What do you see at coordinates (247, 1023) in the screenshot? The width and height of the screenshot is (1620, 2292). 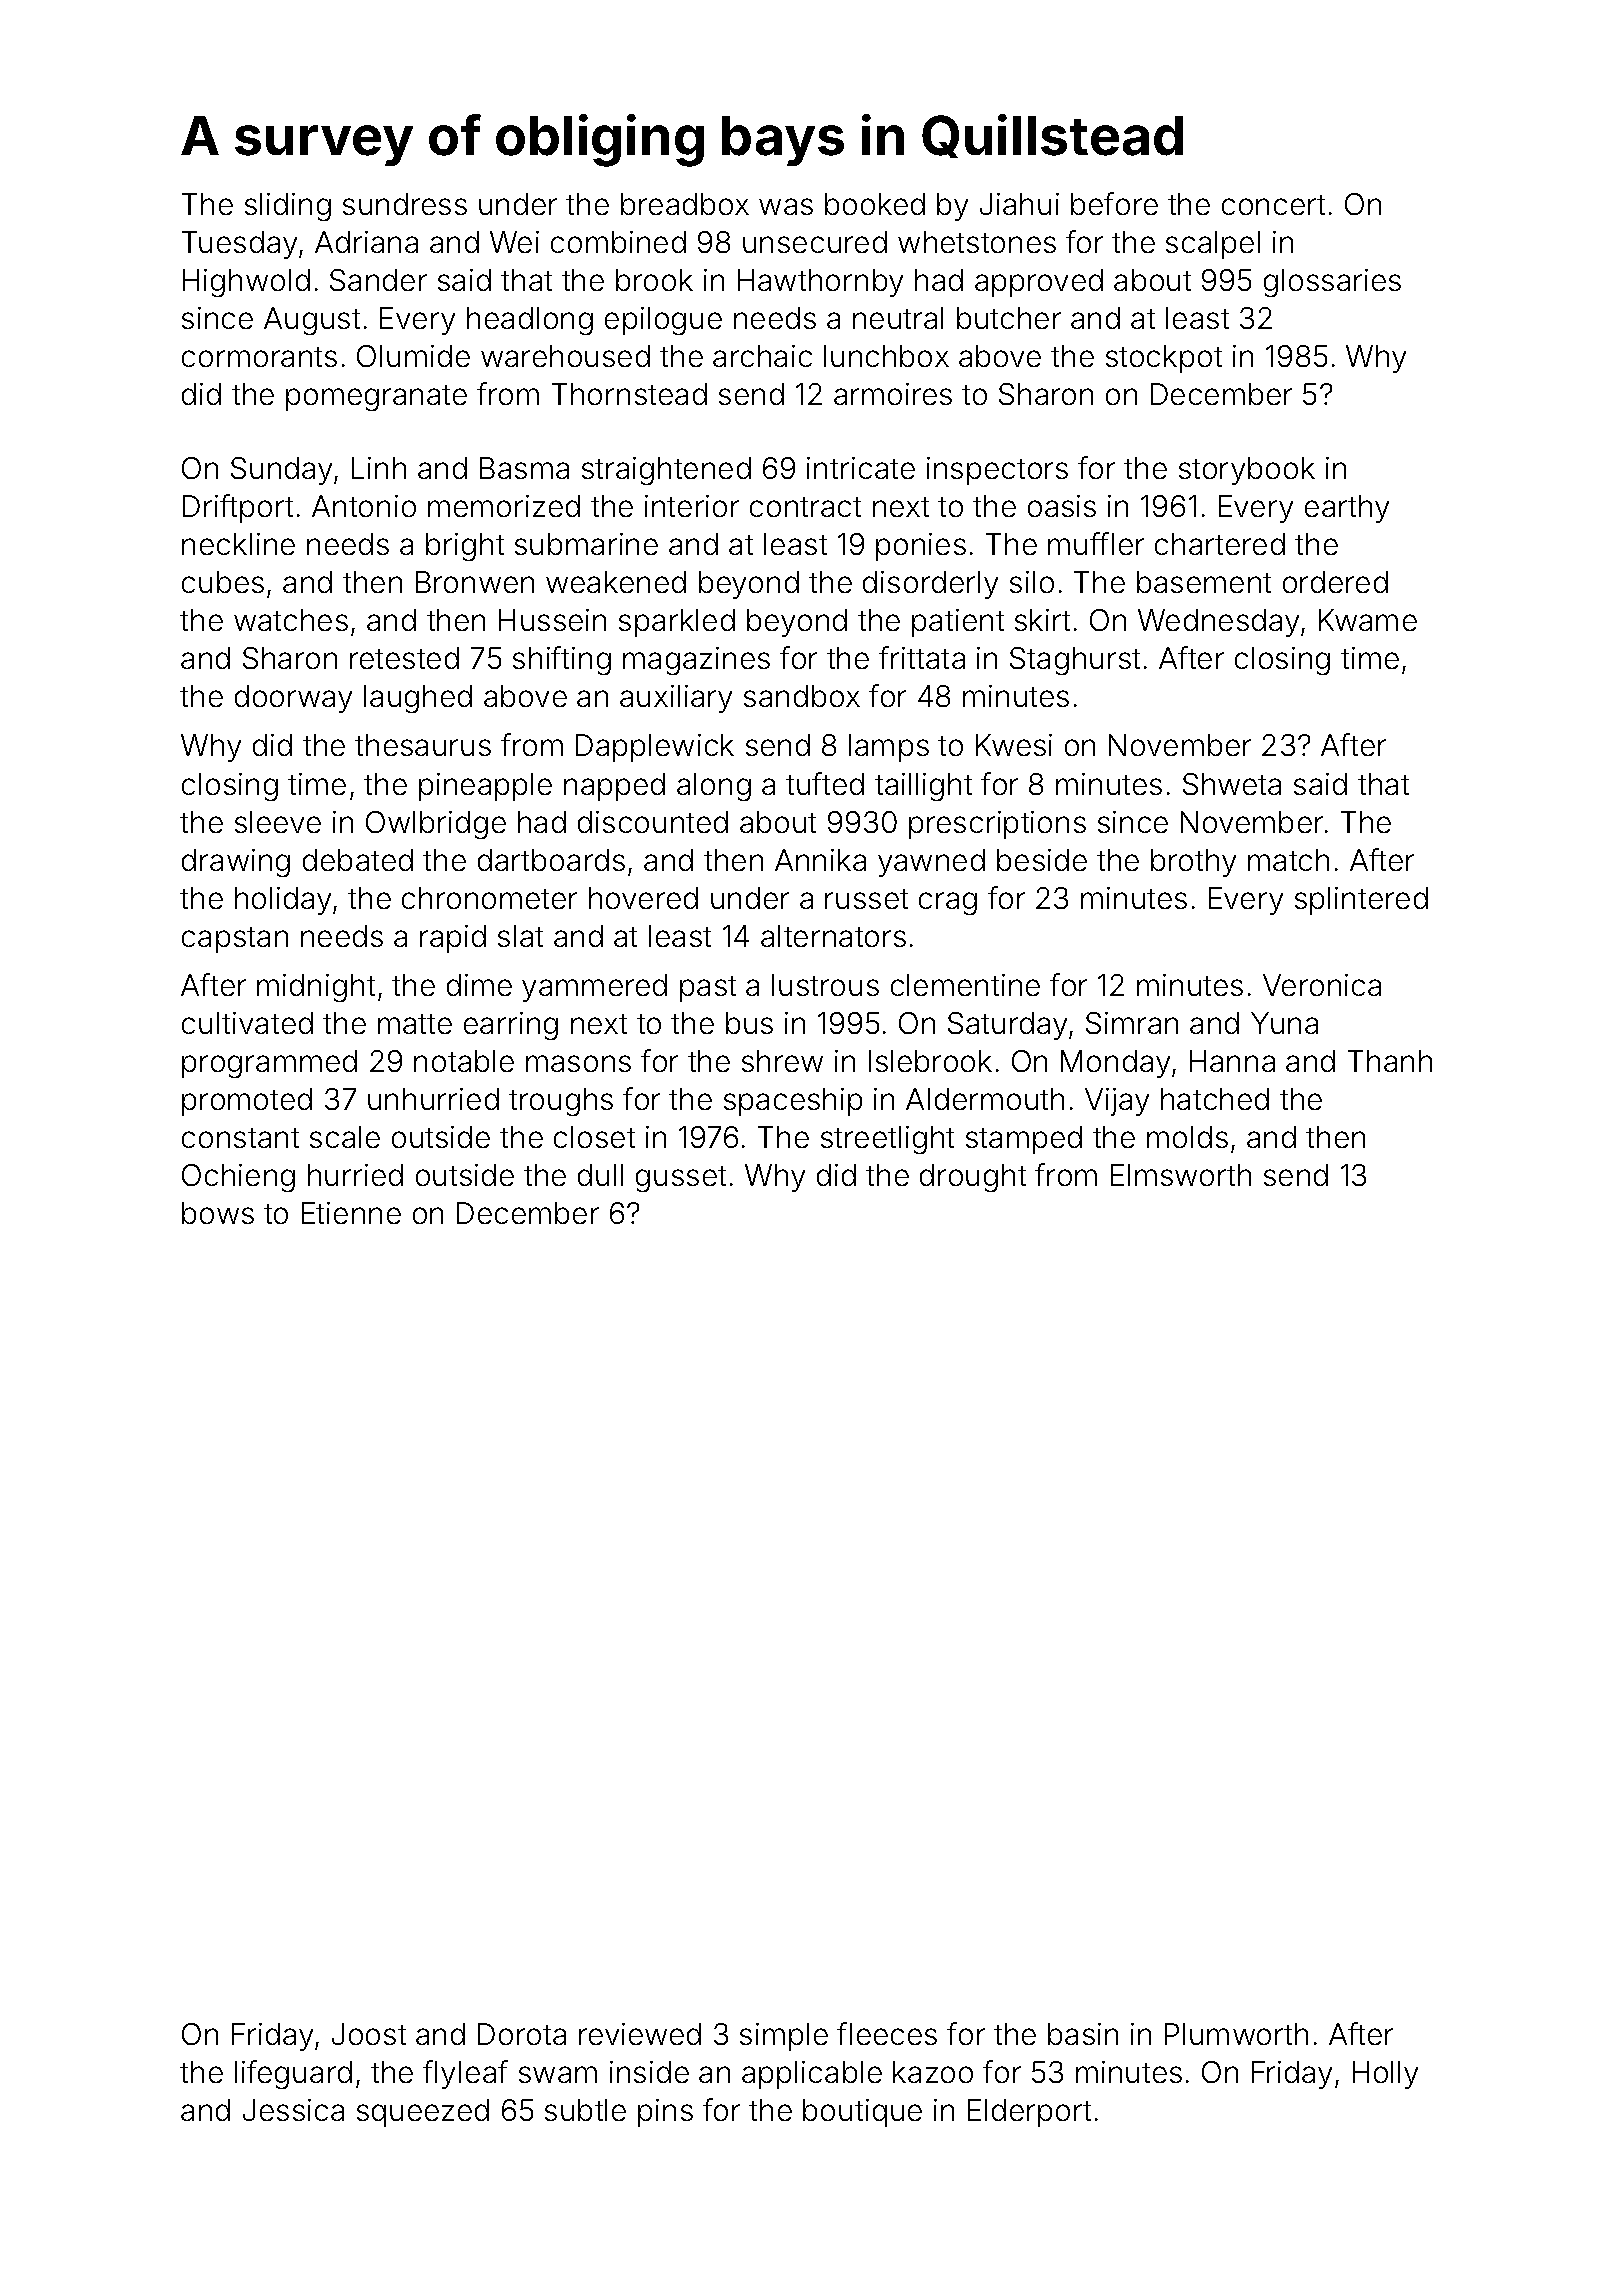 I see `cultivated` at bounding box center [247, 1023].
